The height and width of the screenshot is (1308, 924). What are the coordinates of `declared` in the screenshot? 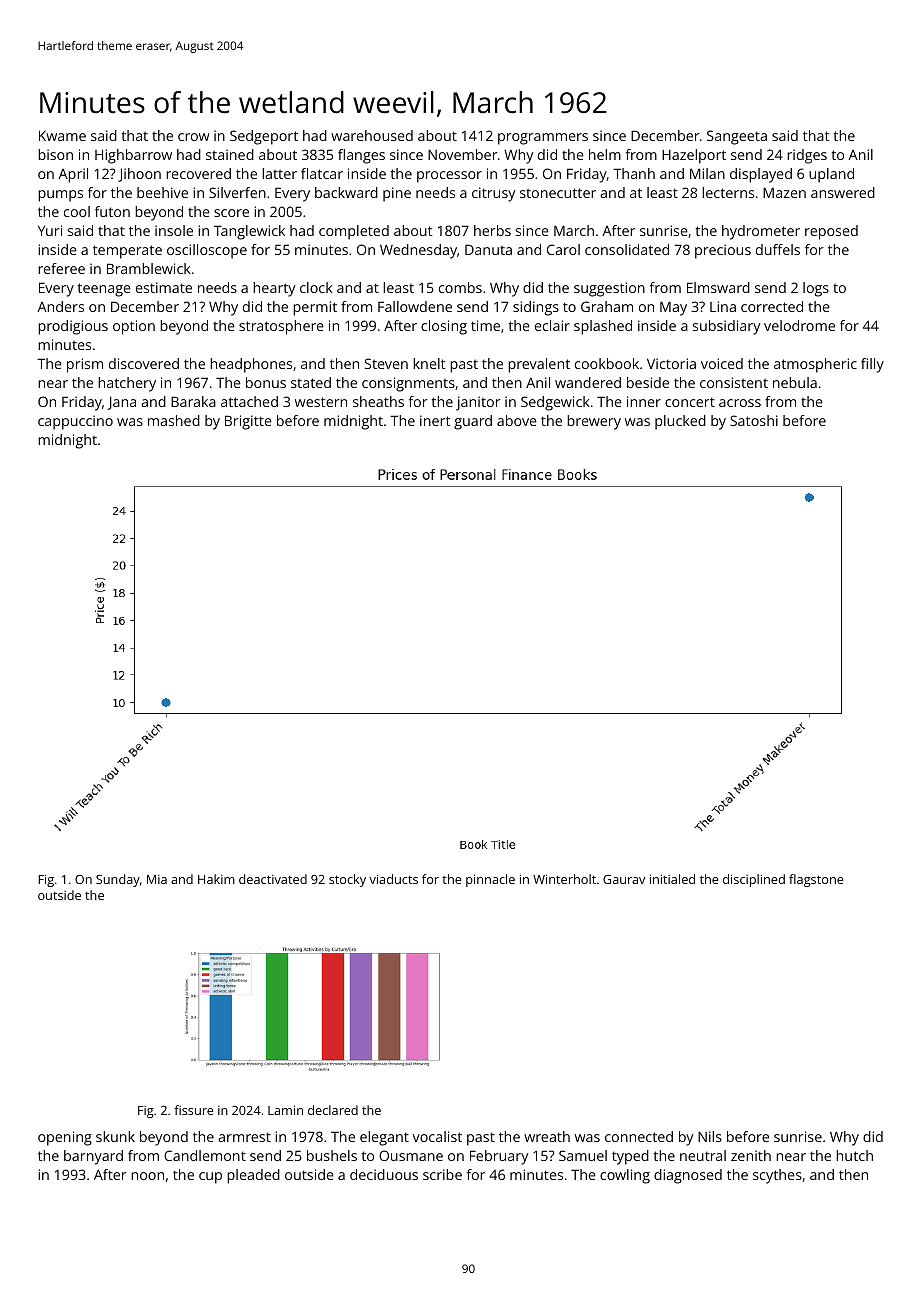 It's located at (333, 1110).
